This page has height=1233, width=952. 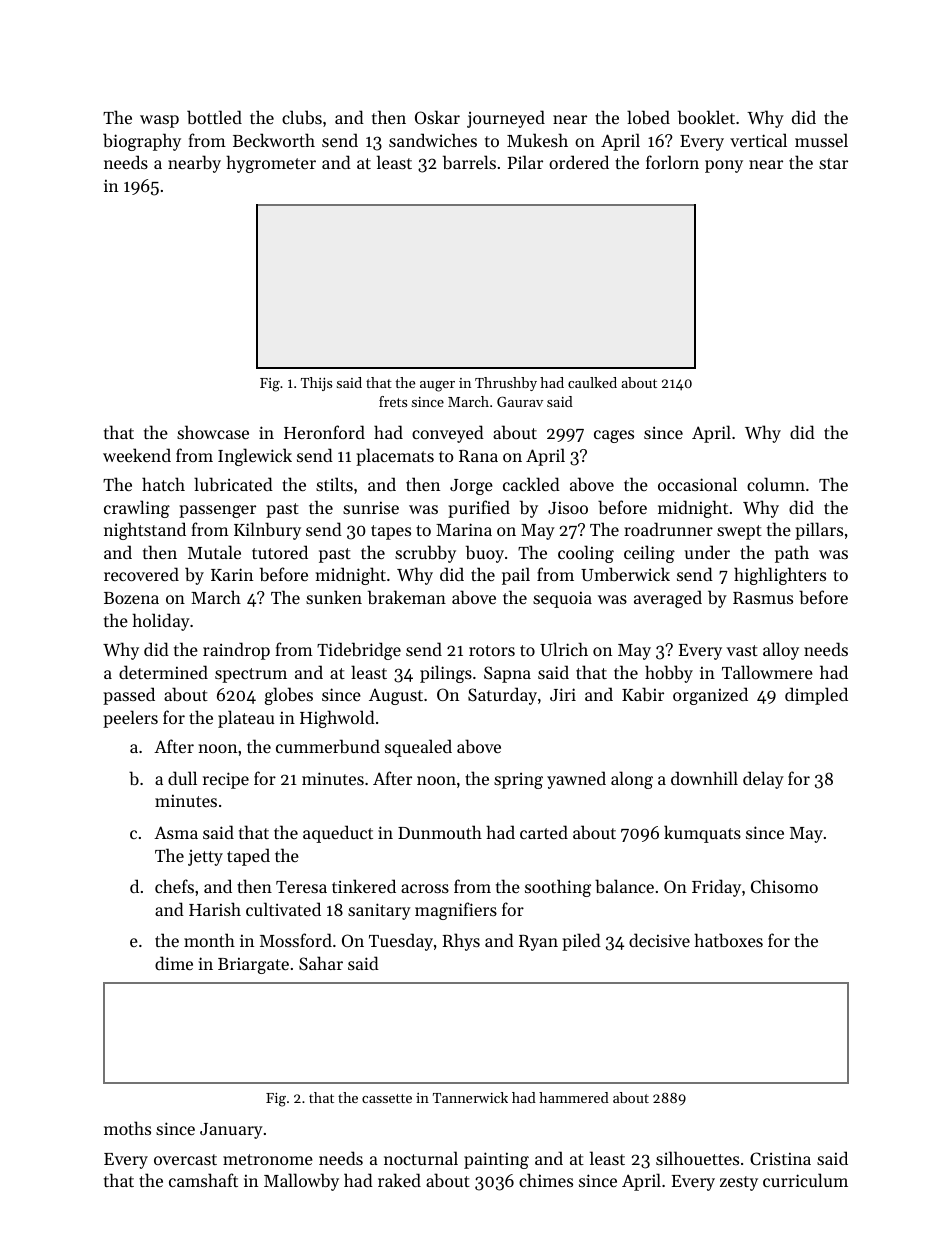 What do you see at coordinates (763, 780) in the page?
I see `delay` at bounding box center [763, 780].
